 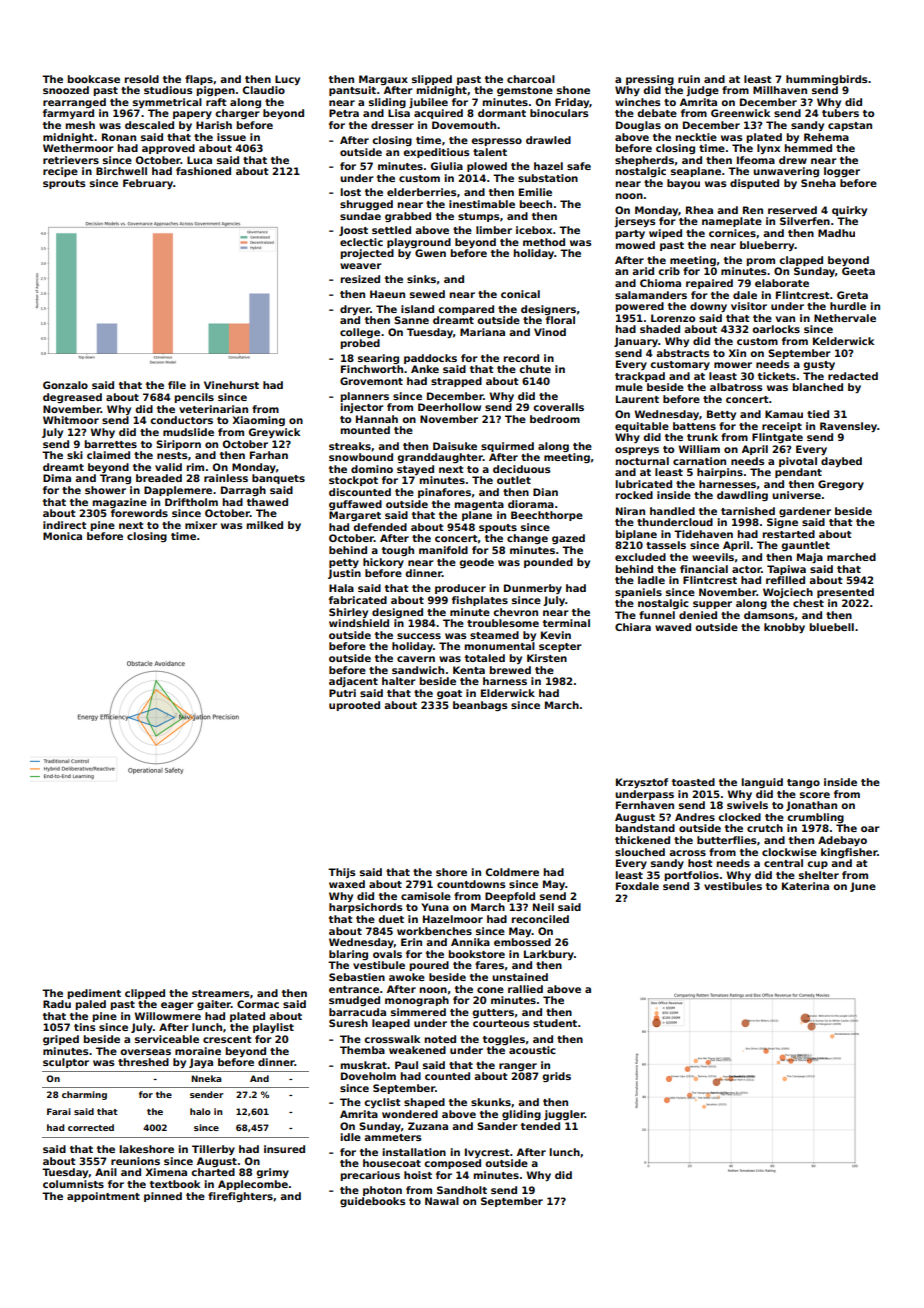 I want to click on bluebell, so click(x=832, y=627).
